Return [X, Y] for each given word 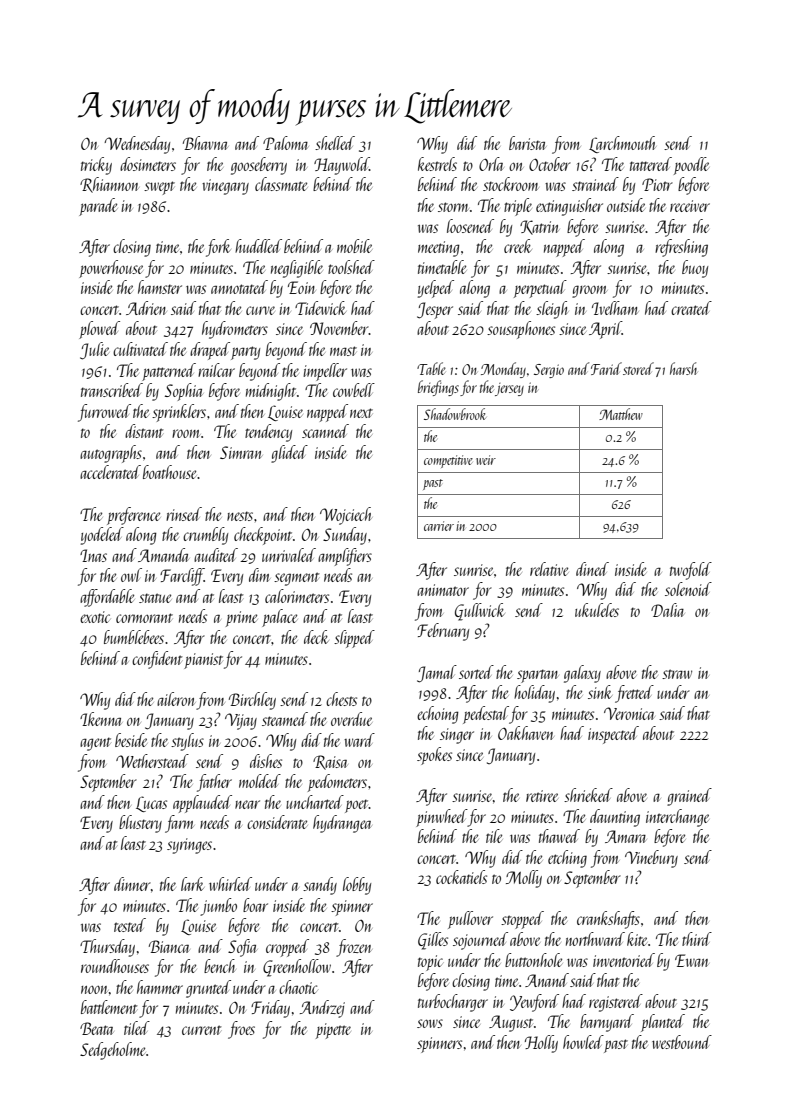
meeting [439, 249]
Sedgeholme [112, 1051]
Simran [241, 452]
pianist [203, 661]
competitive [448, 461]
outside [626, 205]
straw [677, 674]
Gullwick [479, 612]
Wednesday [137, 145]
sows [430, 1023]
